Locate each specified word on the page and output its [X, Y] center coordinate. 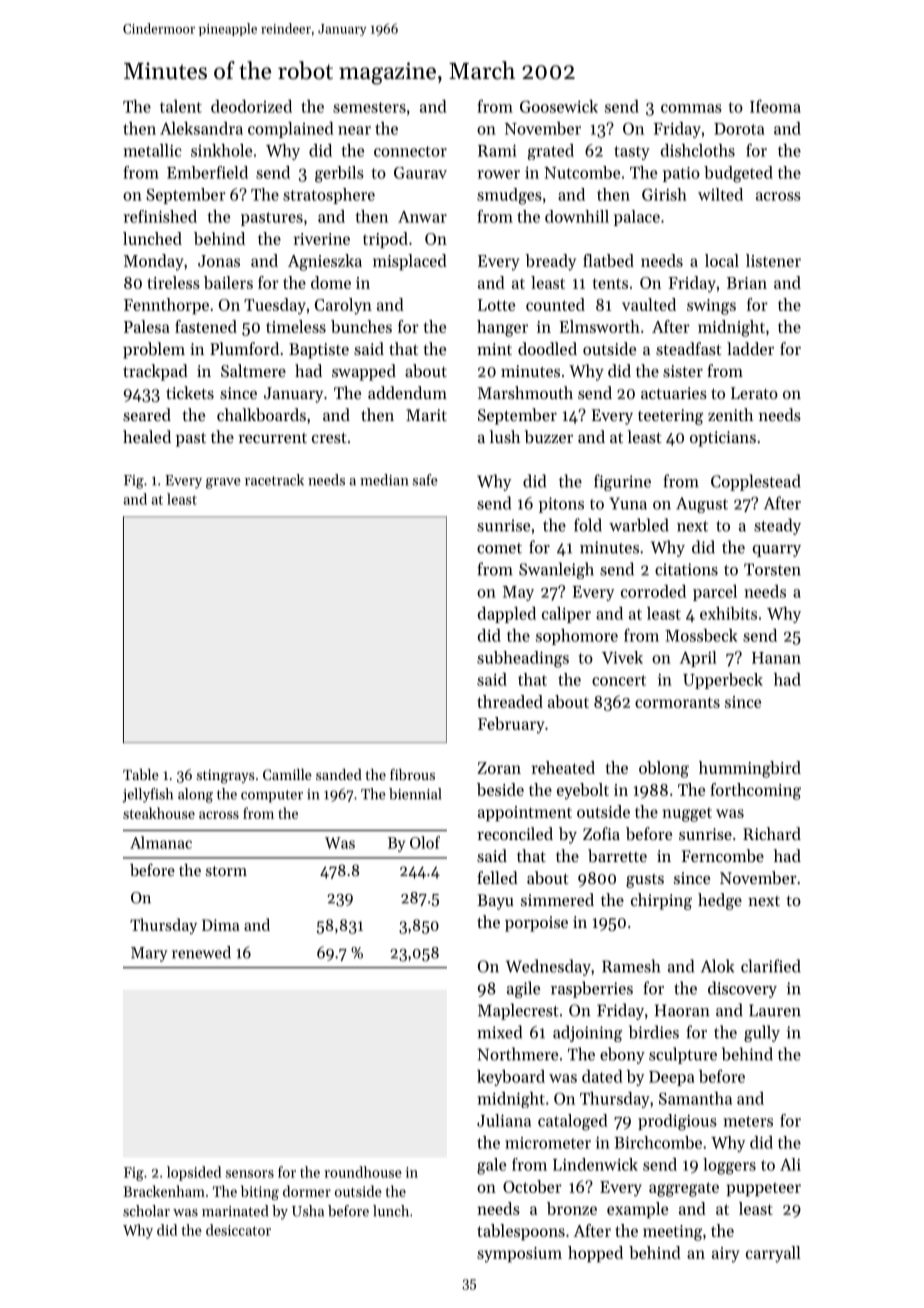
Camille [287, 774]
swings [711, 307]
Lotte [496, 305]
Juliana [504, 1120]
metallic [152, 150]
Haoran [682, 1010]
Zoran [499, 768]
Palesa [147, 326]
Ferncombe [723, 855]
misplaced [410, 262]
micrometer [548, 1143]
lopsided [194, 1173]
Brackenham [164, 1191]
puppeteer [763, 1189]
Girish [664, 194]
